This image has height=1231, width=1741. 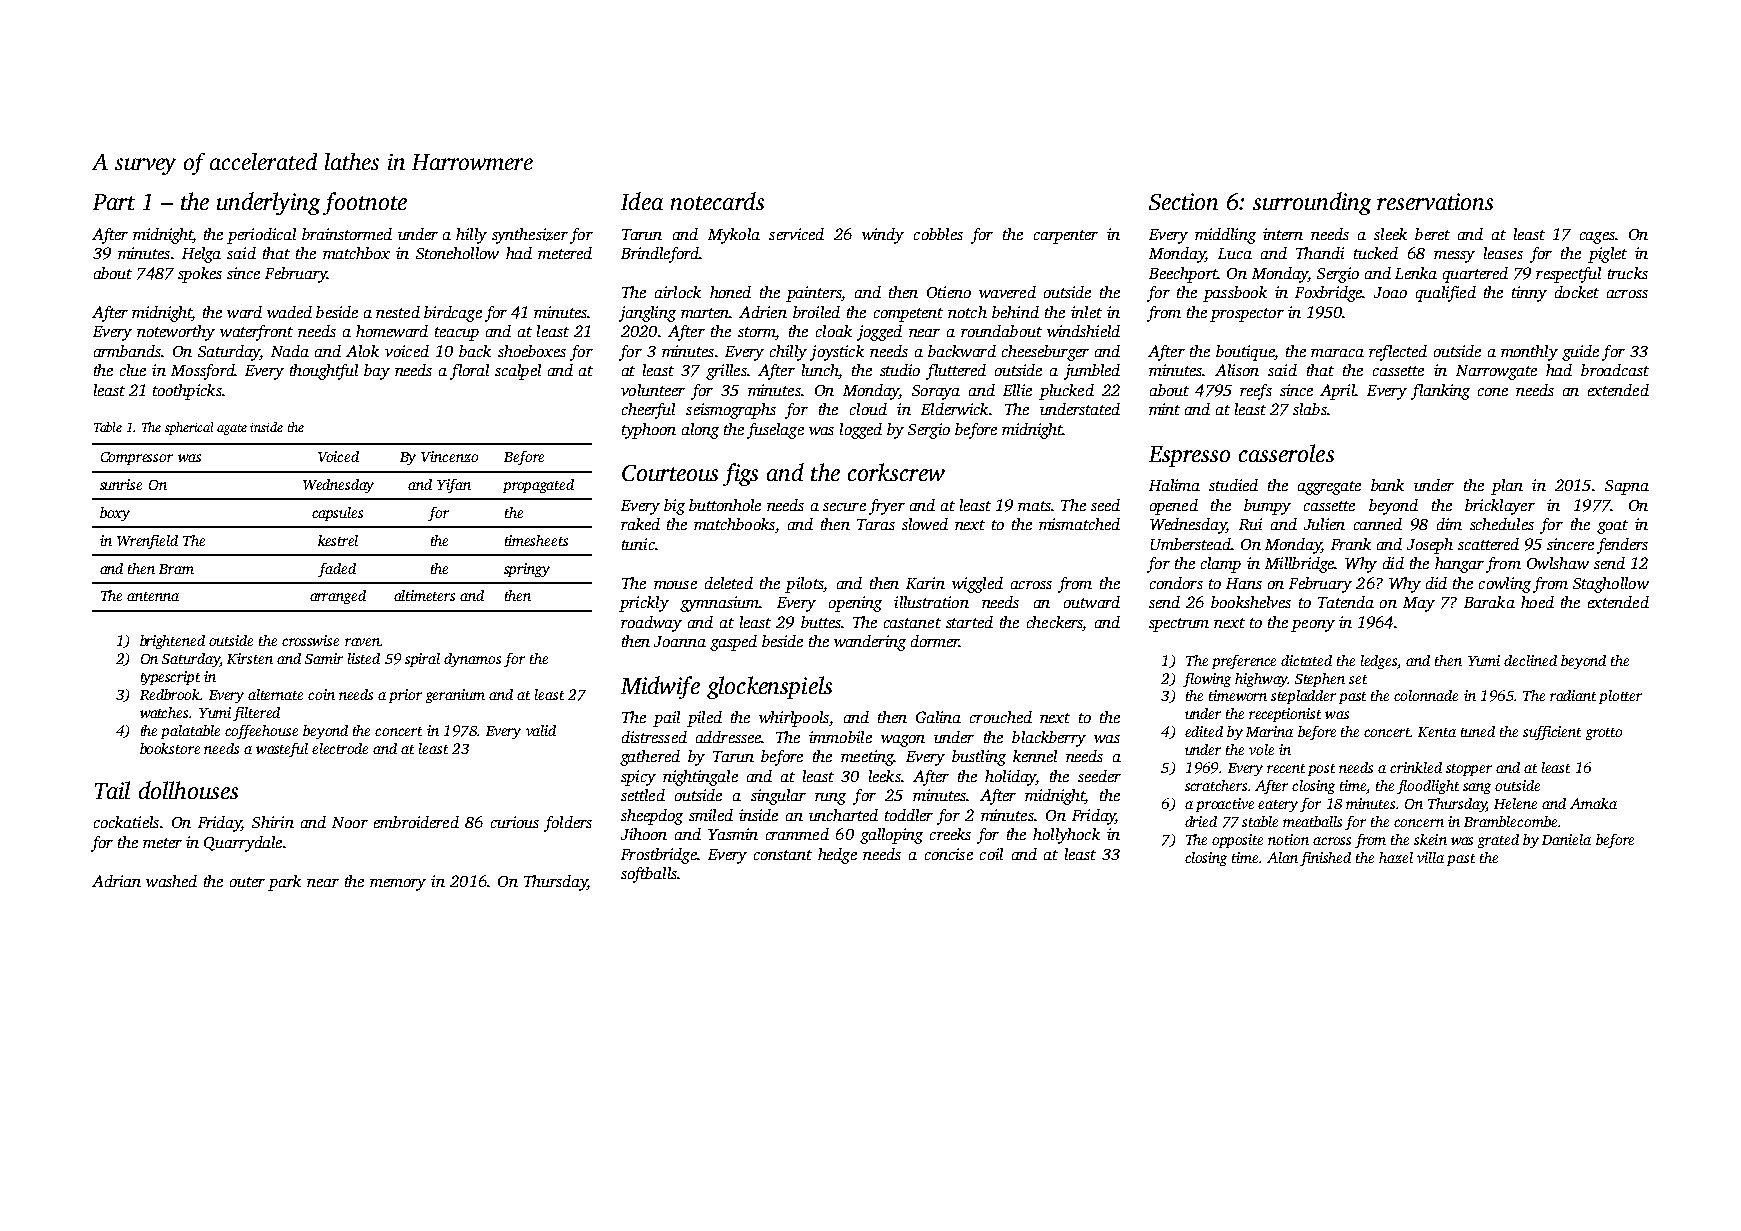 What do you see at coordinates (1435, 201) in the image?
I see `reservations` at bounding box center [1435, 201].
